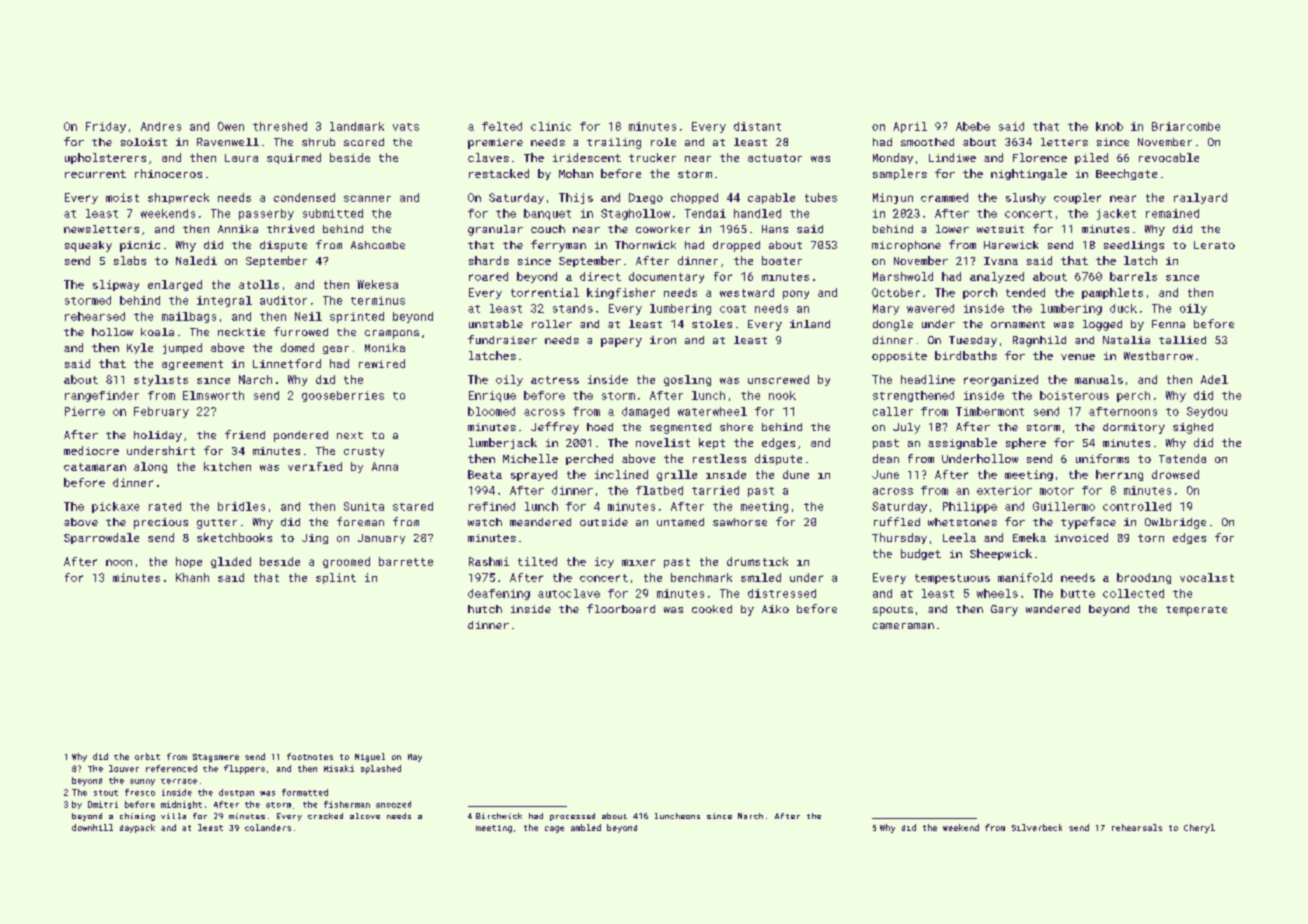 This page has height=924, width=1308. Describe the element at coordinates (92, 827) in the page. I see `downhill` at that location.
